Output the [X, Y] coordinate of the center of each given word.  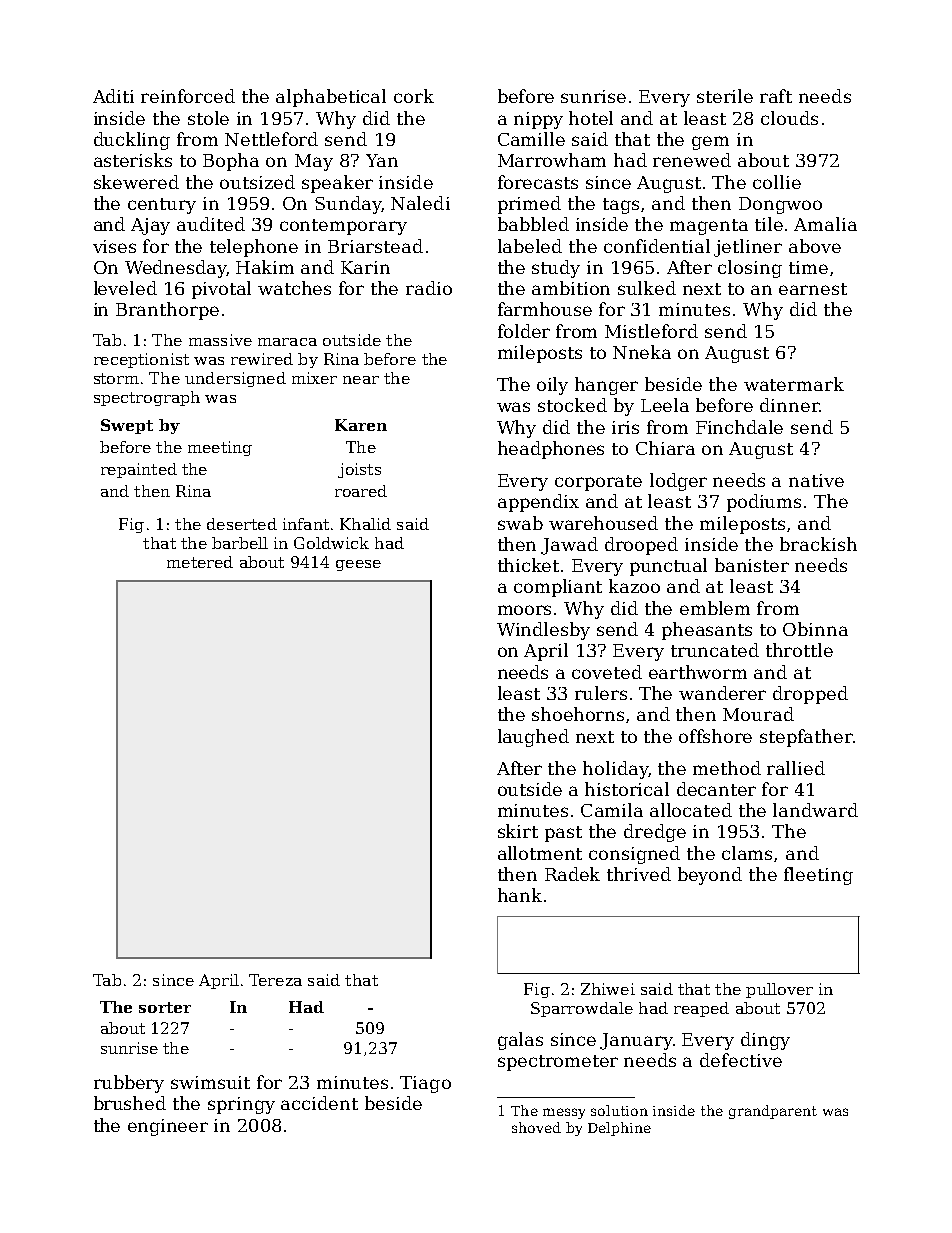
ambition [571, 288]
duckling [132, 141]
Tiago [425, 1084]
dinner [789, 405]
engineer [168, 1127]
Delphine [619, 1129]
